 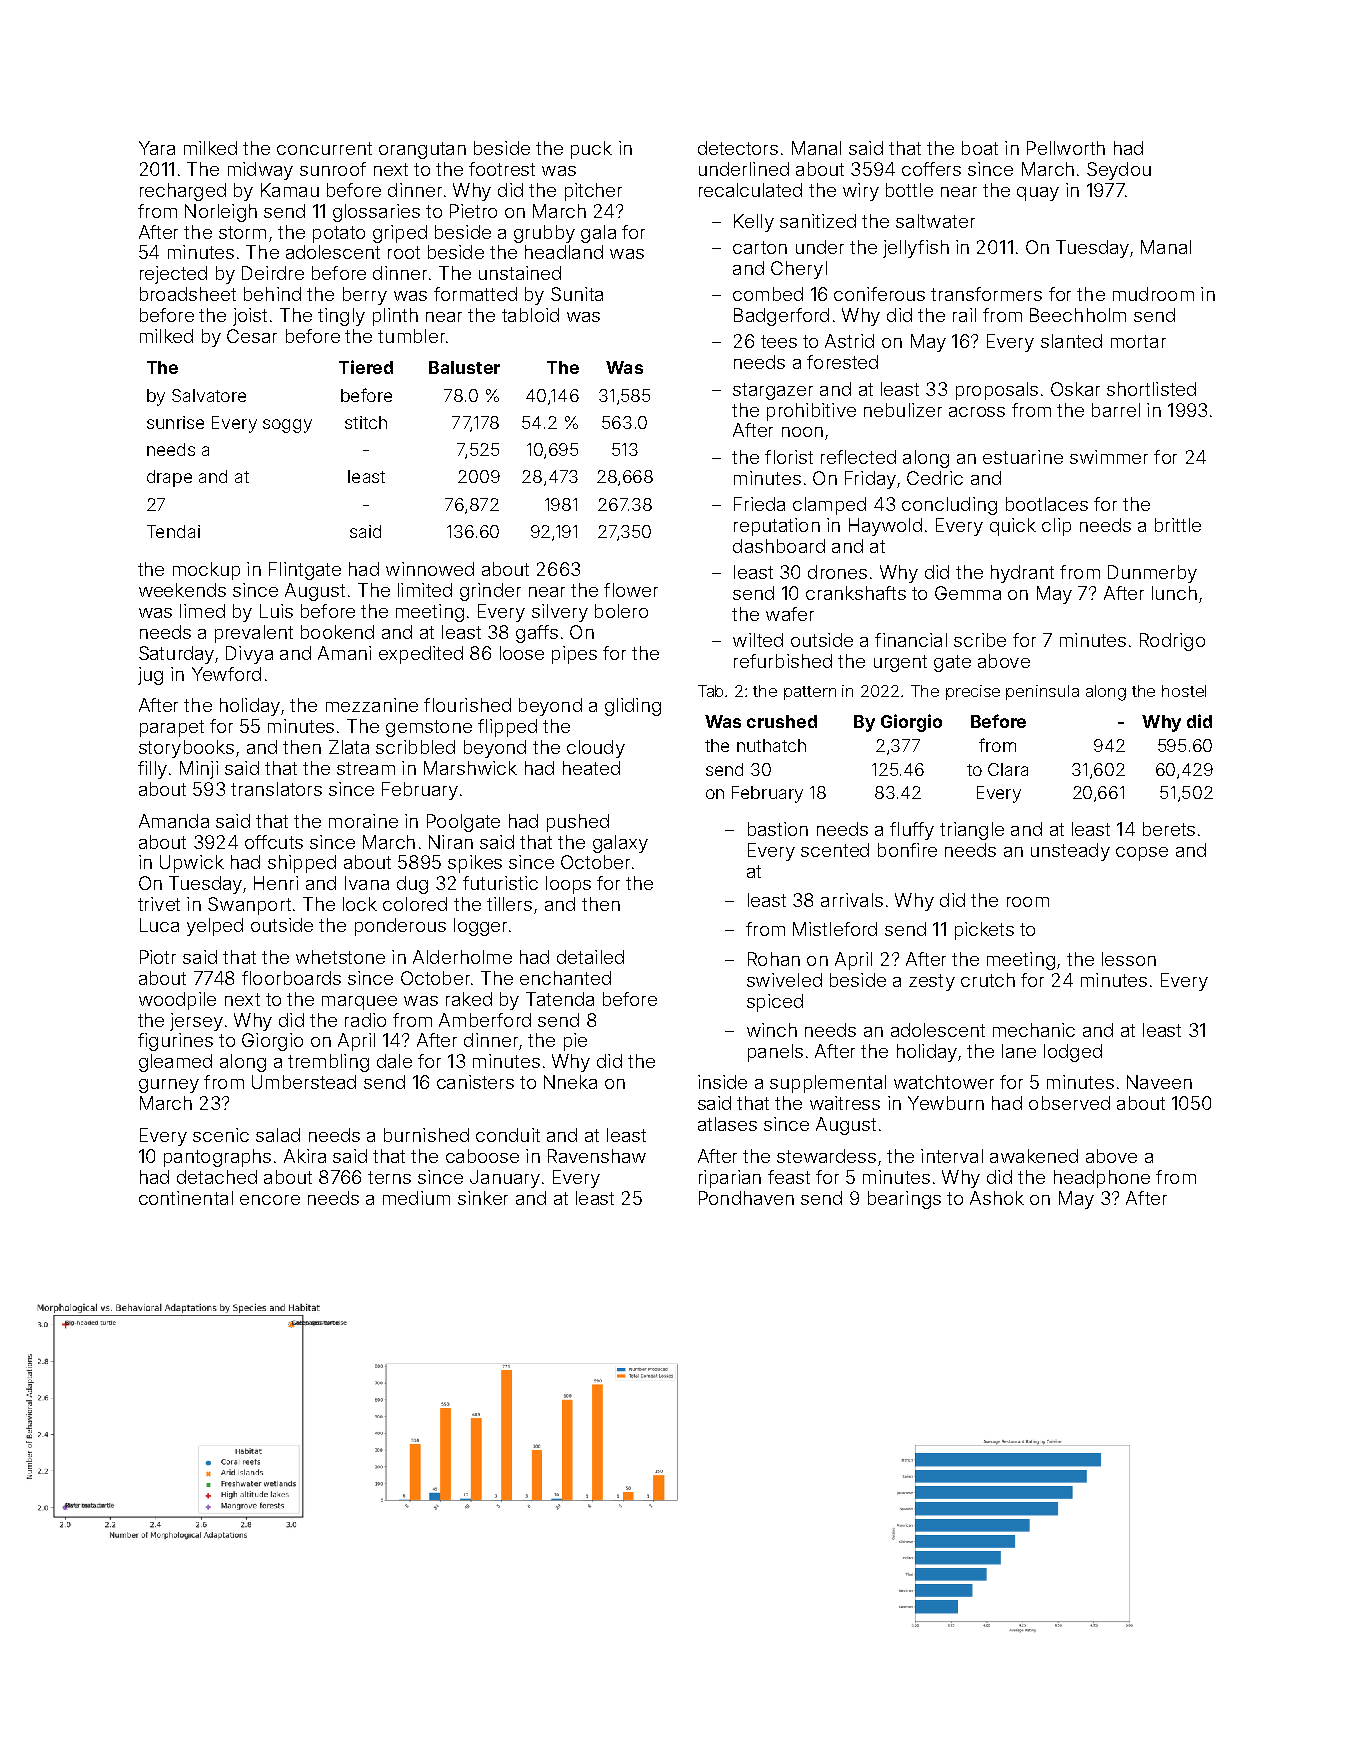 What do you see at coordinates (157, 148) in the page?
I see `Yara` at bounding box center [157, 148].
